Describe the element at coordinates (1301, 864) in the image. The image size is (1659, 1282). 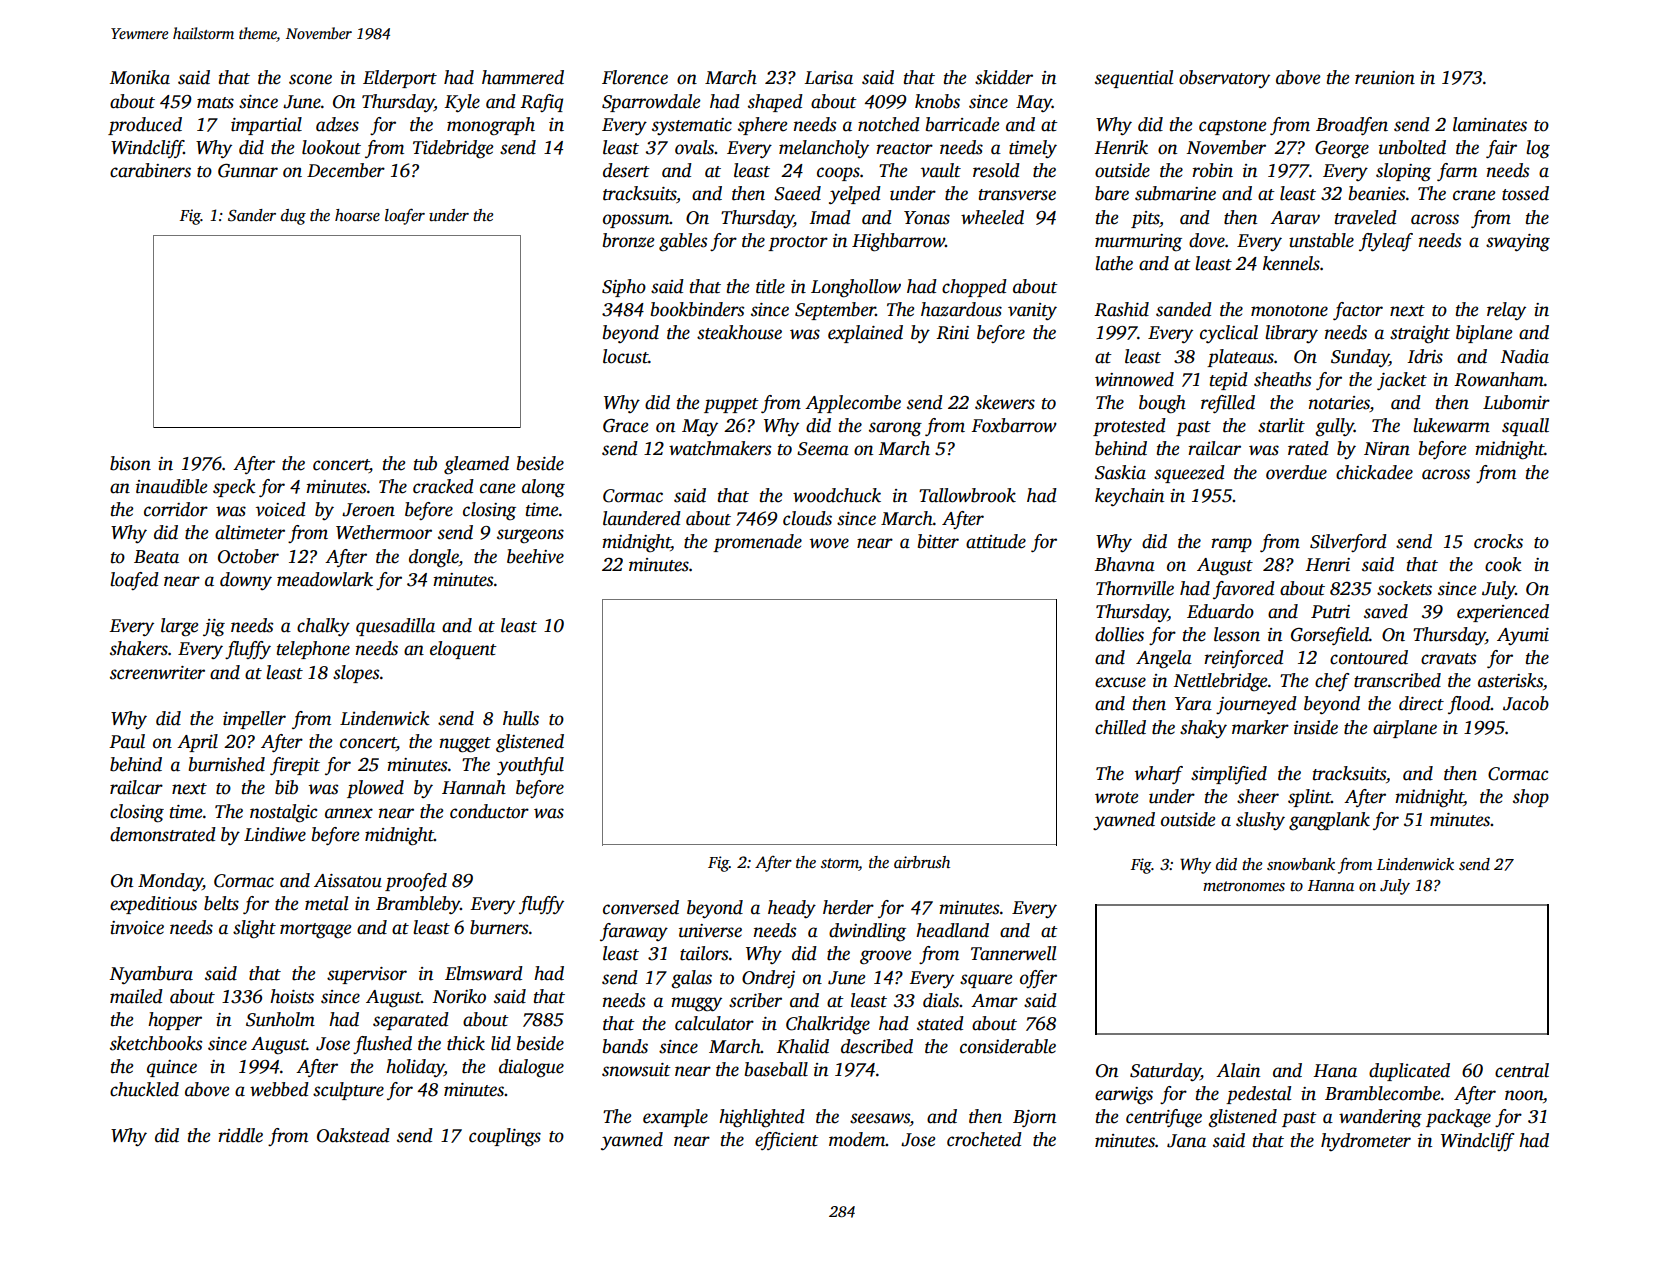
I see `snowbank` at that location.
